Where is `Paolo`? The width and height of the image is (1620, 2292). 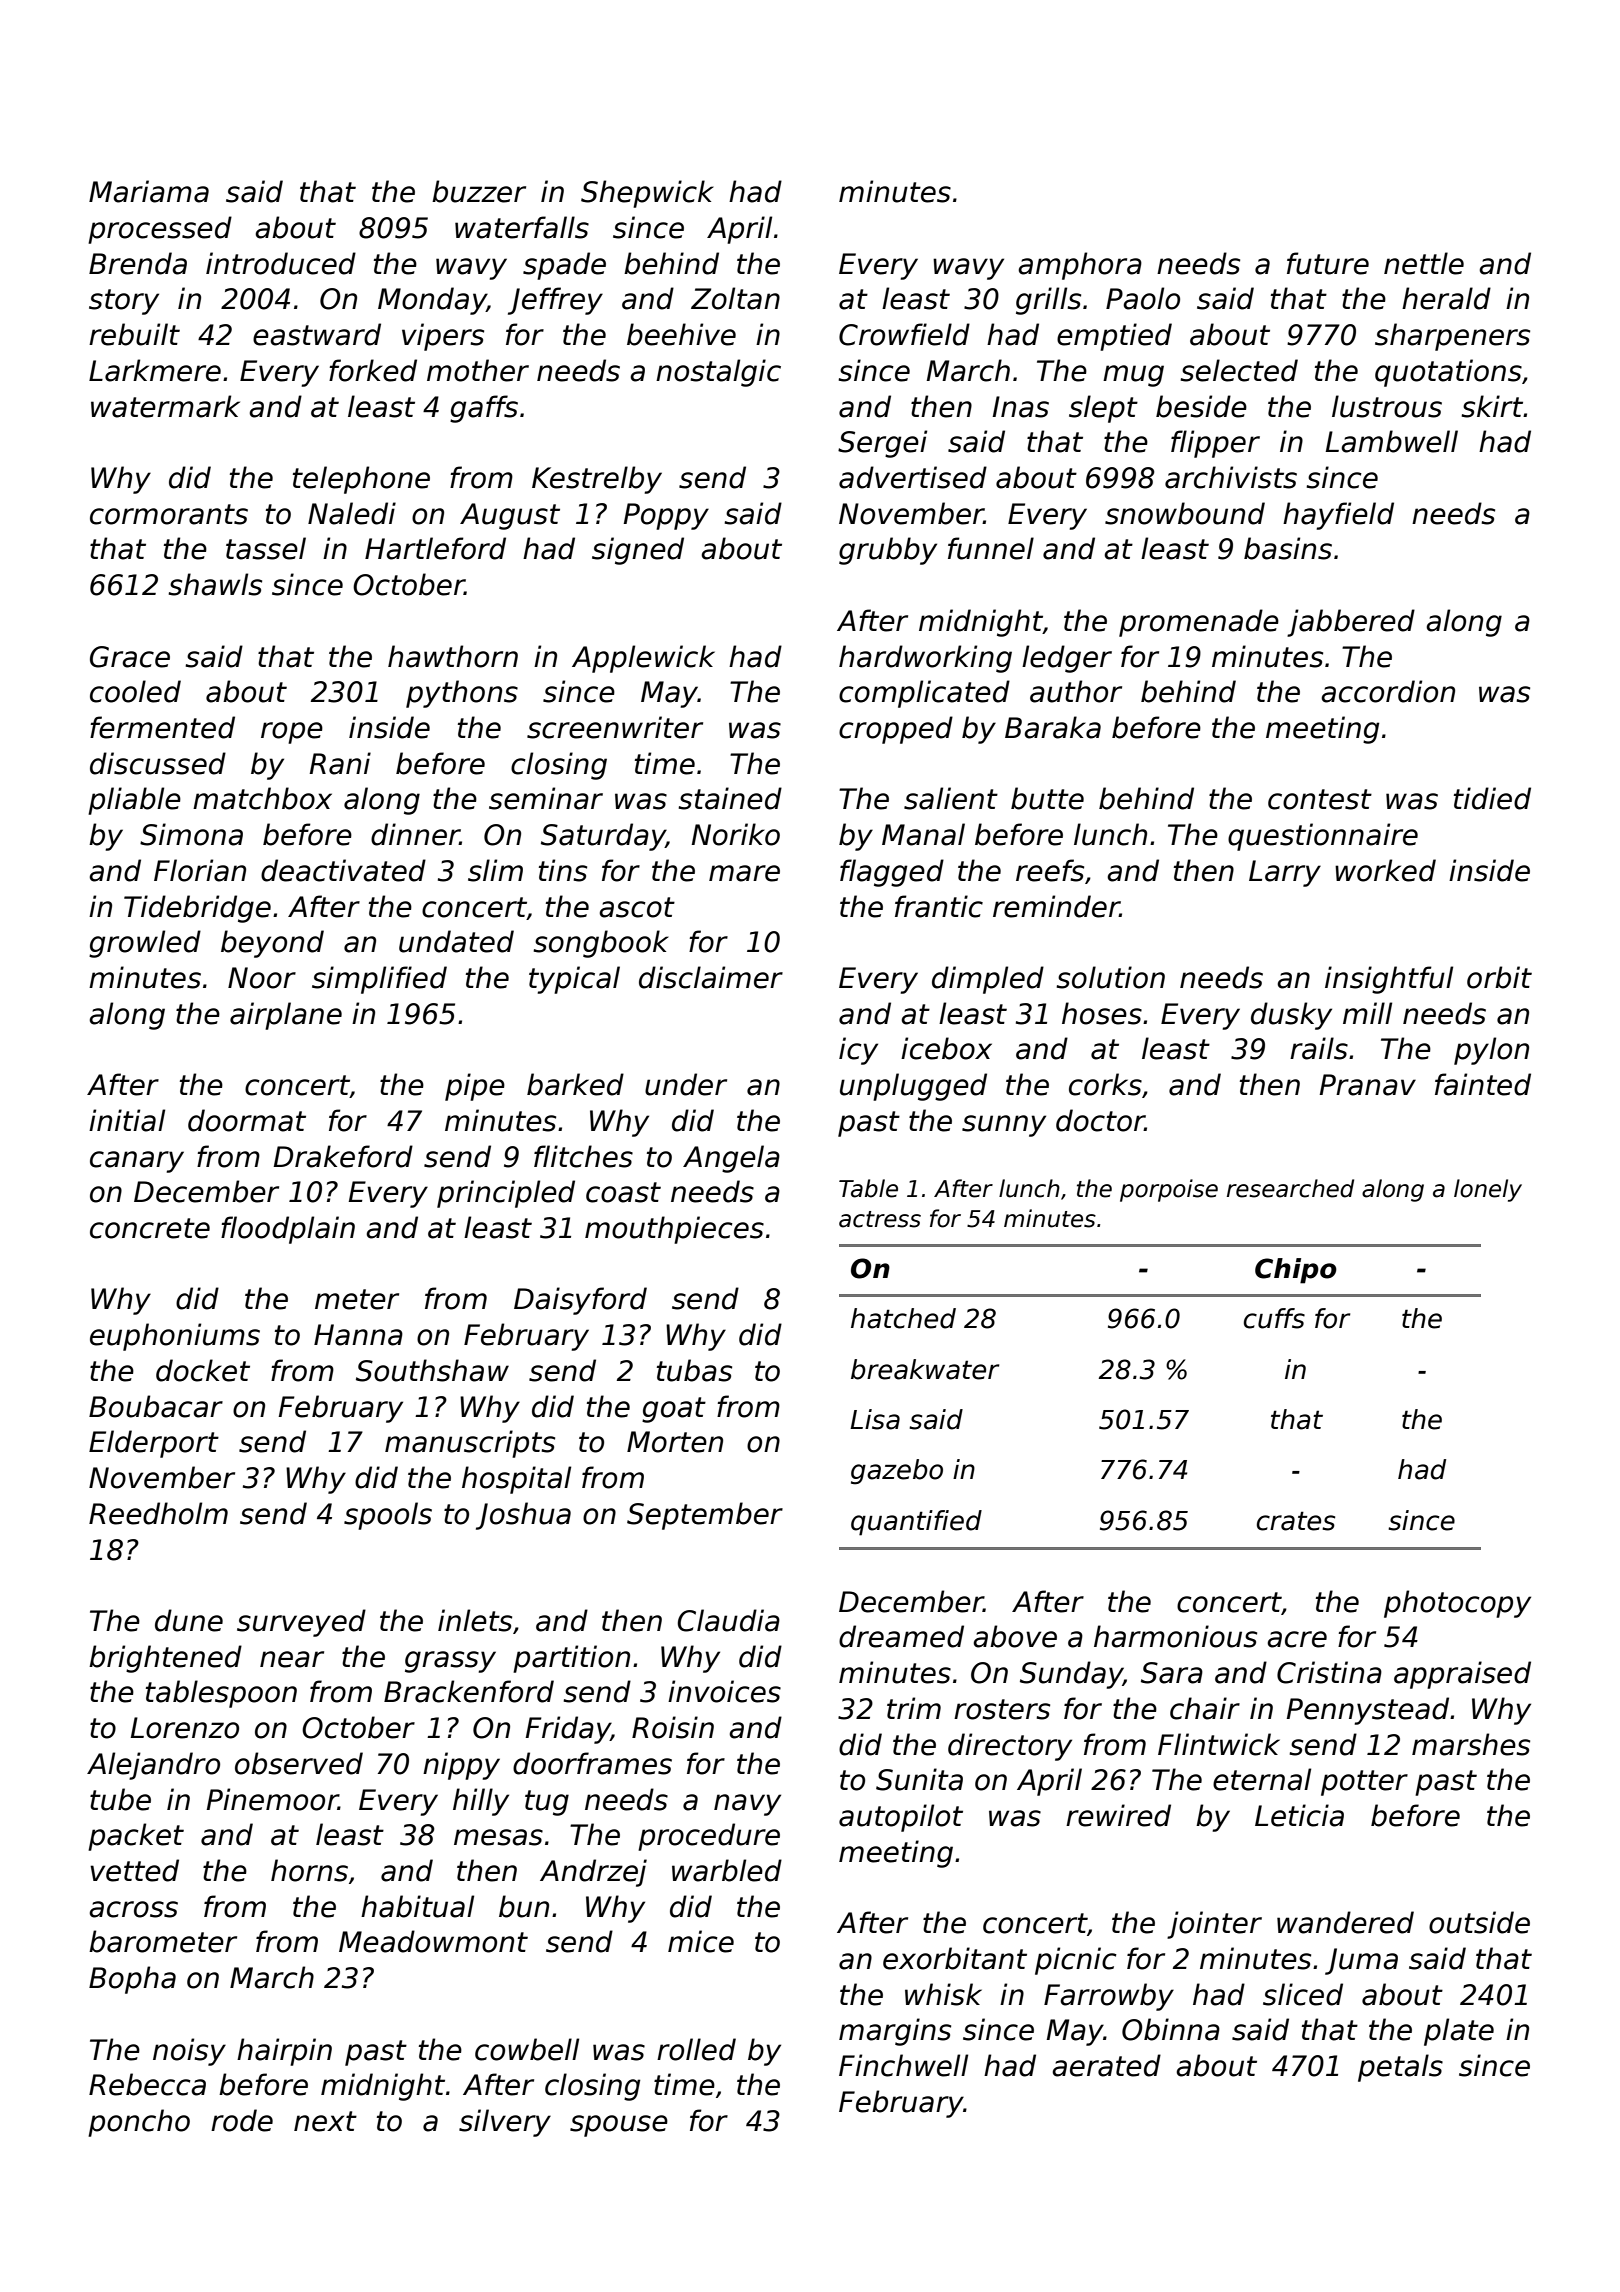
Paolo is located at coordinates (1143, 298).
